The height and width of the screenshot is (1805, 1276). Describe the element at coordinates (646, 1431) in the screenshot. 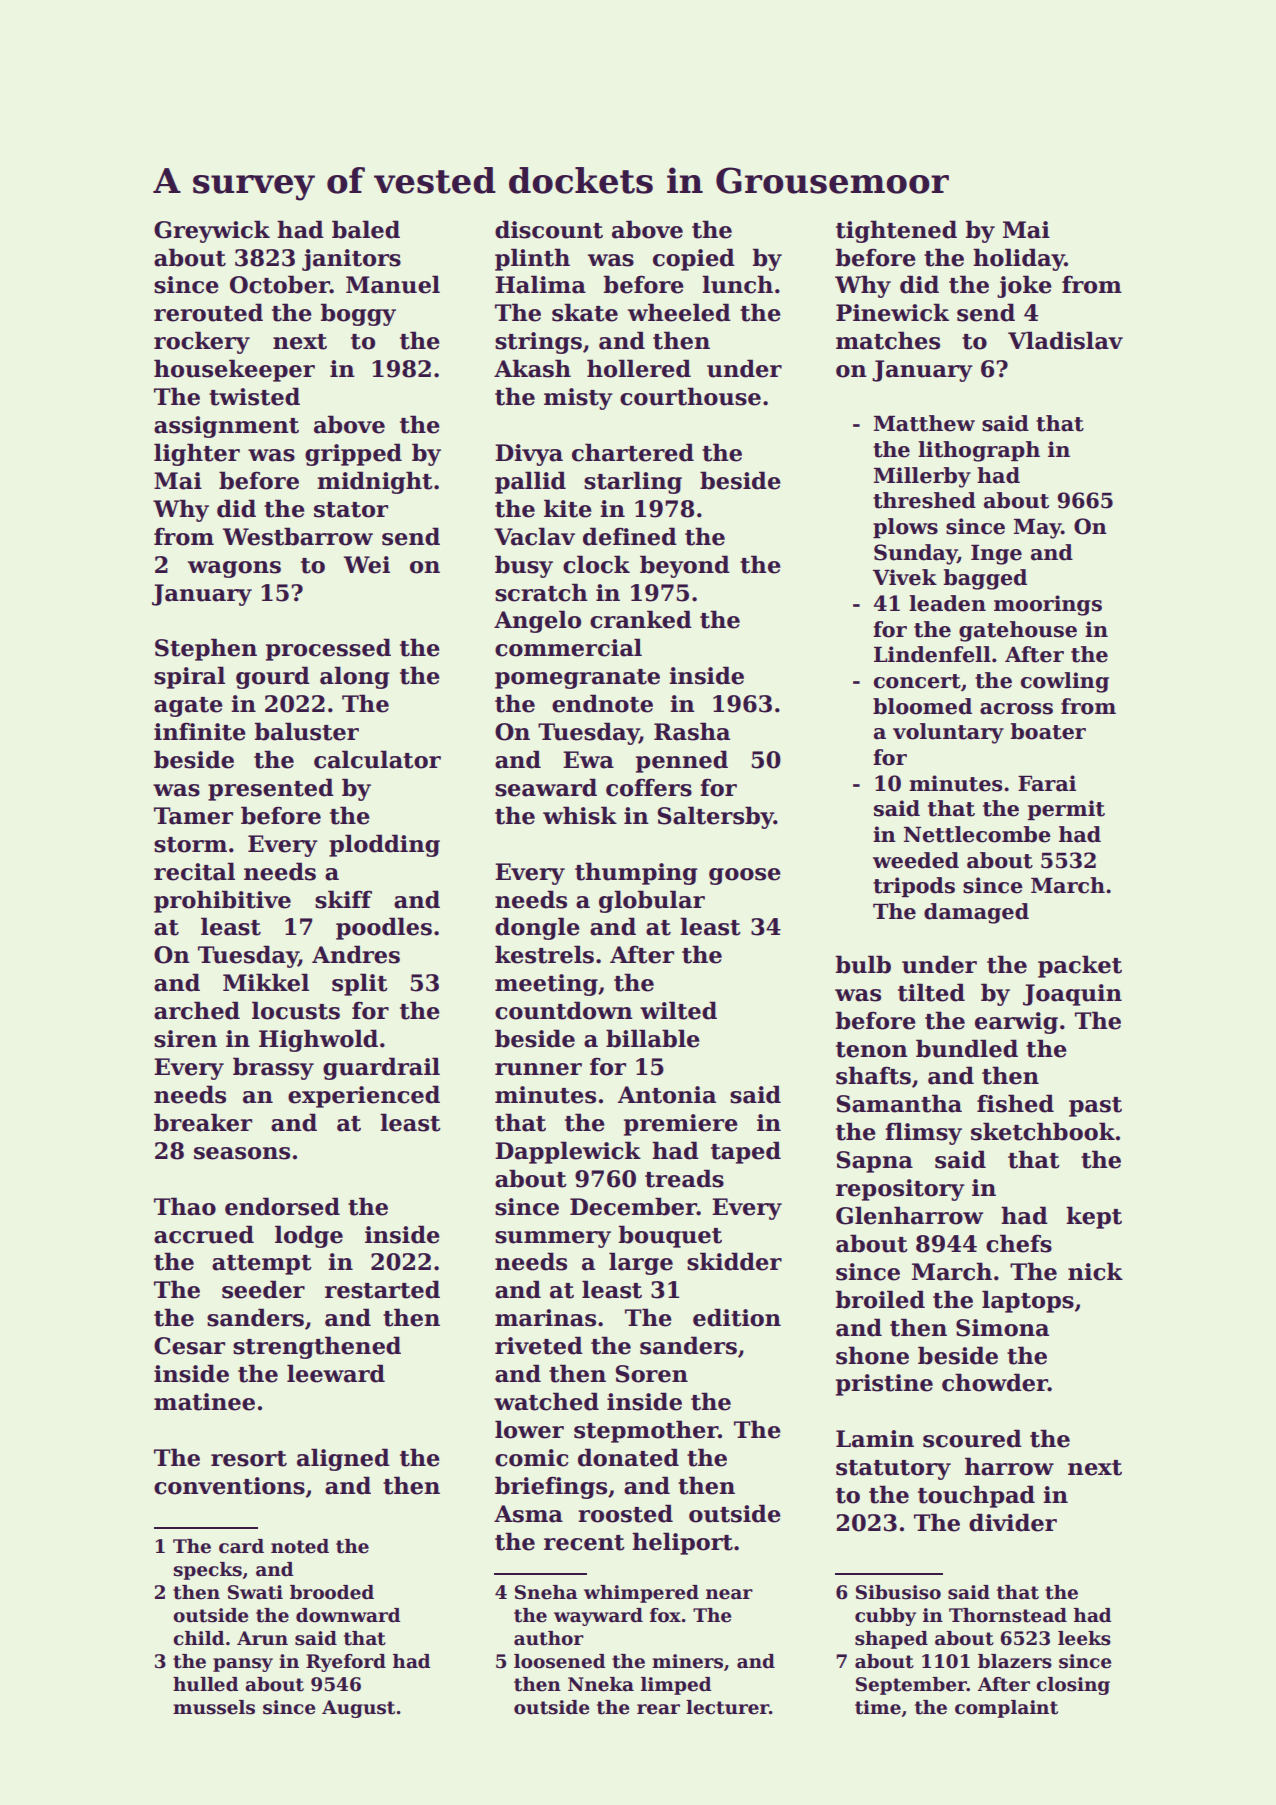

I see `stepmother` at that location.
